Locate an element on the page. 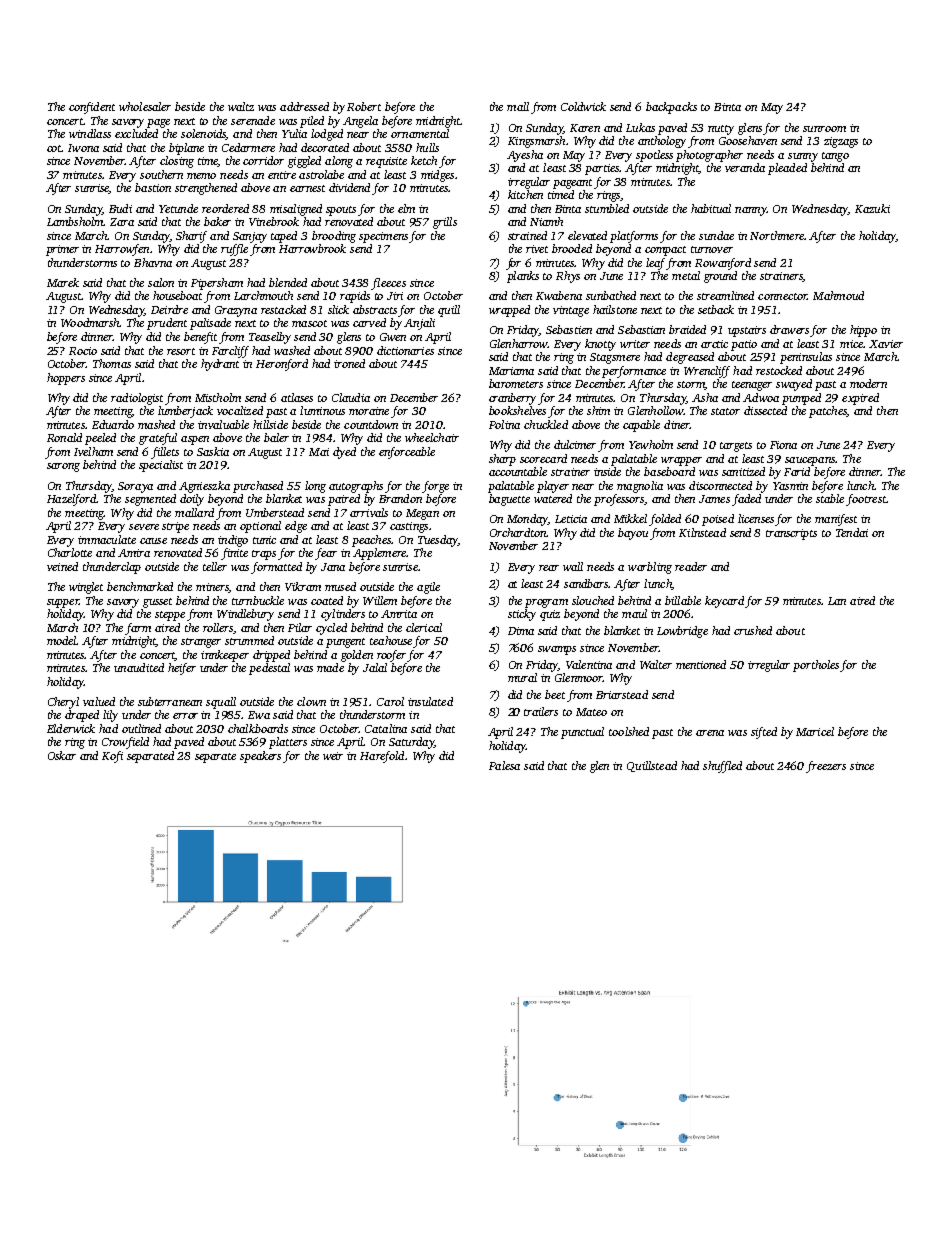 This page has width=952, height=1233. barometers is located at coordinates (516, 383).
